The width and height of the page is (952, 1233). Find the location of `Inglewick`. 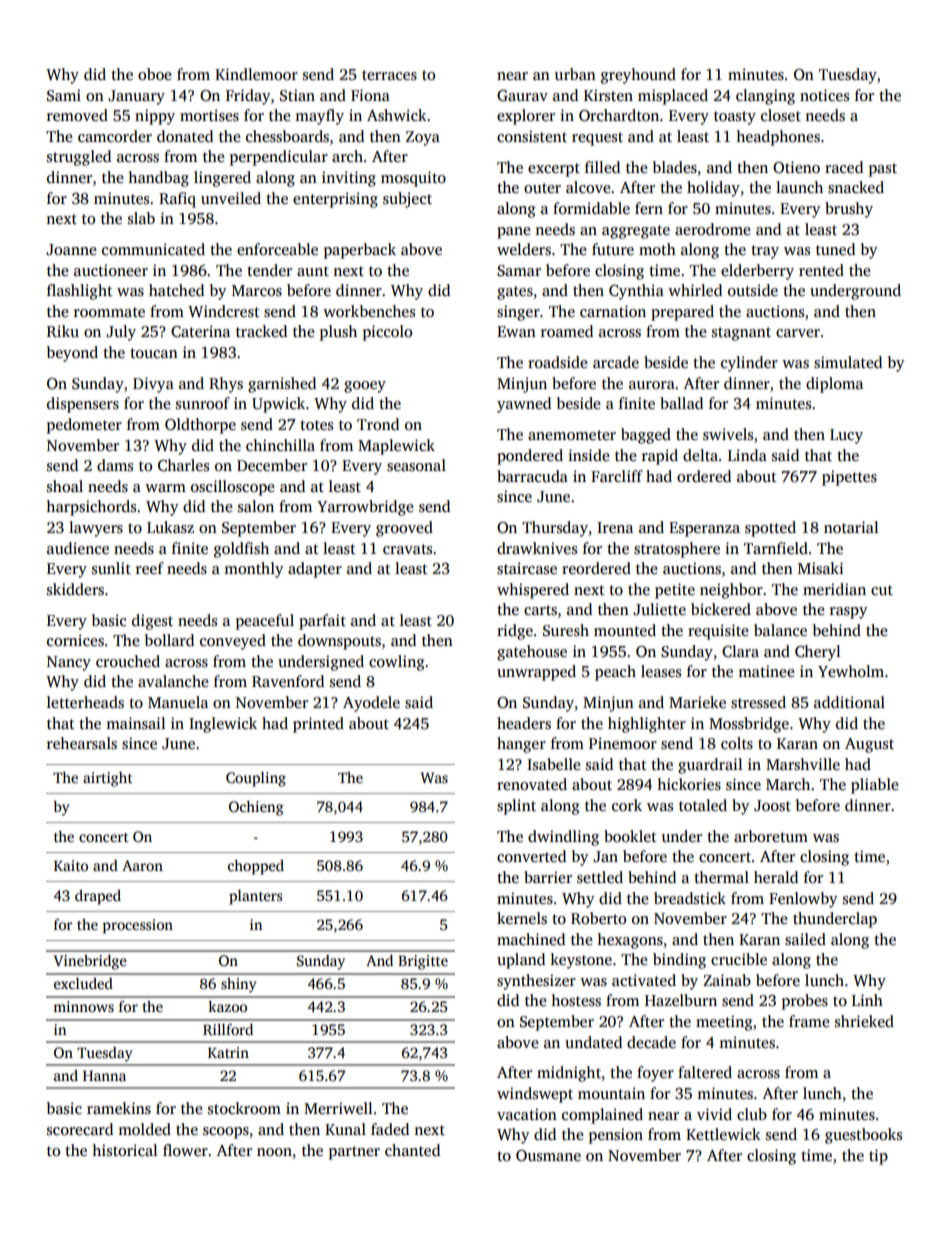

Inglewick is located at coordinates (223, 725).
